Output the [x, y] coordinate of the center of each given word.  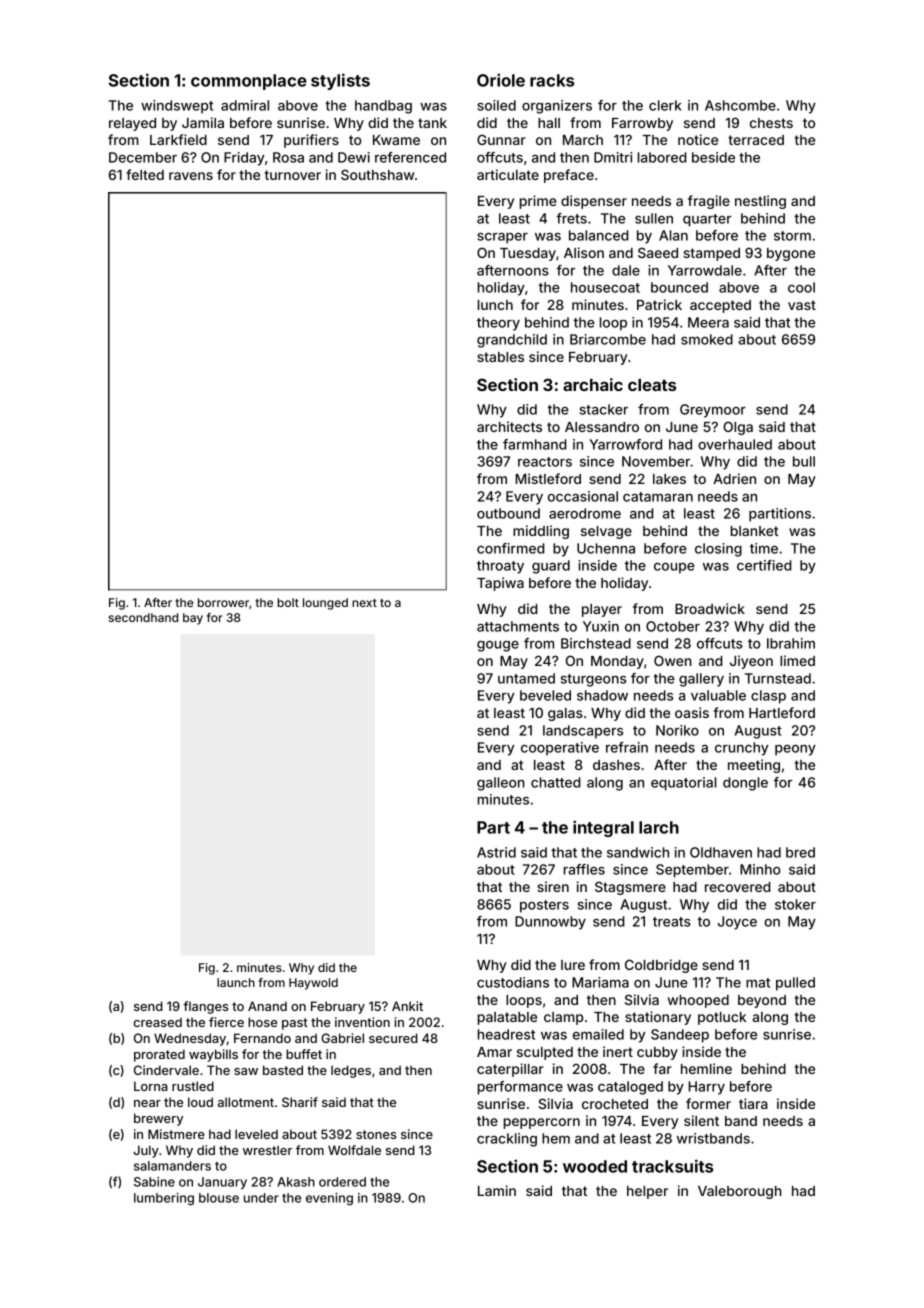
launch [236, 982]
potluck [722, 1018]
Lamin [497, 1190]
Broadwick [710, 608]
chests [771, 123]
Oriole [501, 80]
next [364, 603]
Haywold [313, 984]
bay [193, 619]
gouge [498, 646]
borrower [223, 602]
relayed [132, 124]
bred [800, 852]
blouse [219, 1198]
